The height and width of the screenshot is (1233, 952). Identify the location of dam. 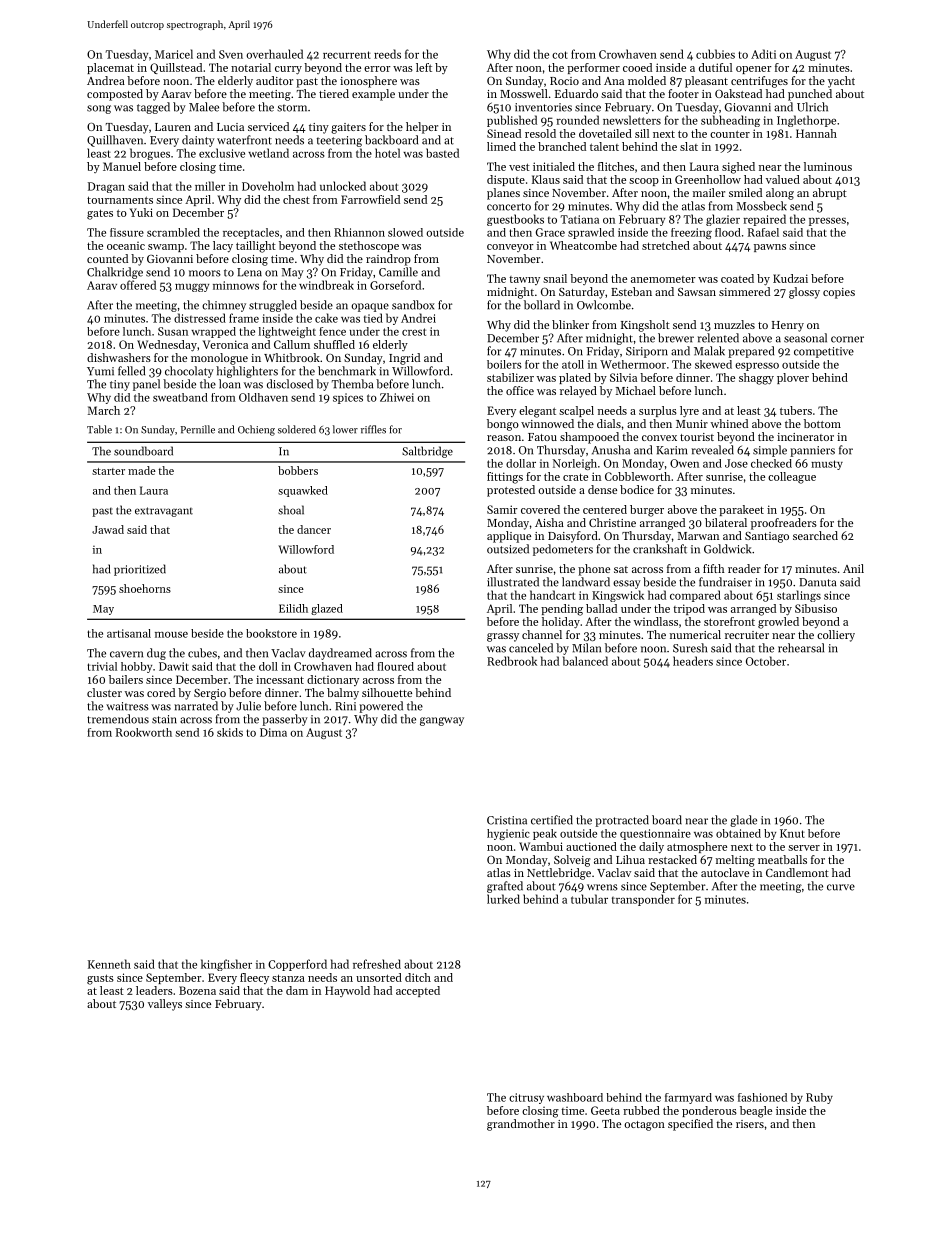
(297, 990).
